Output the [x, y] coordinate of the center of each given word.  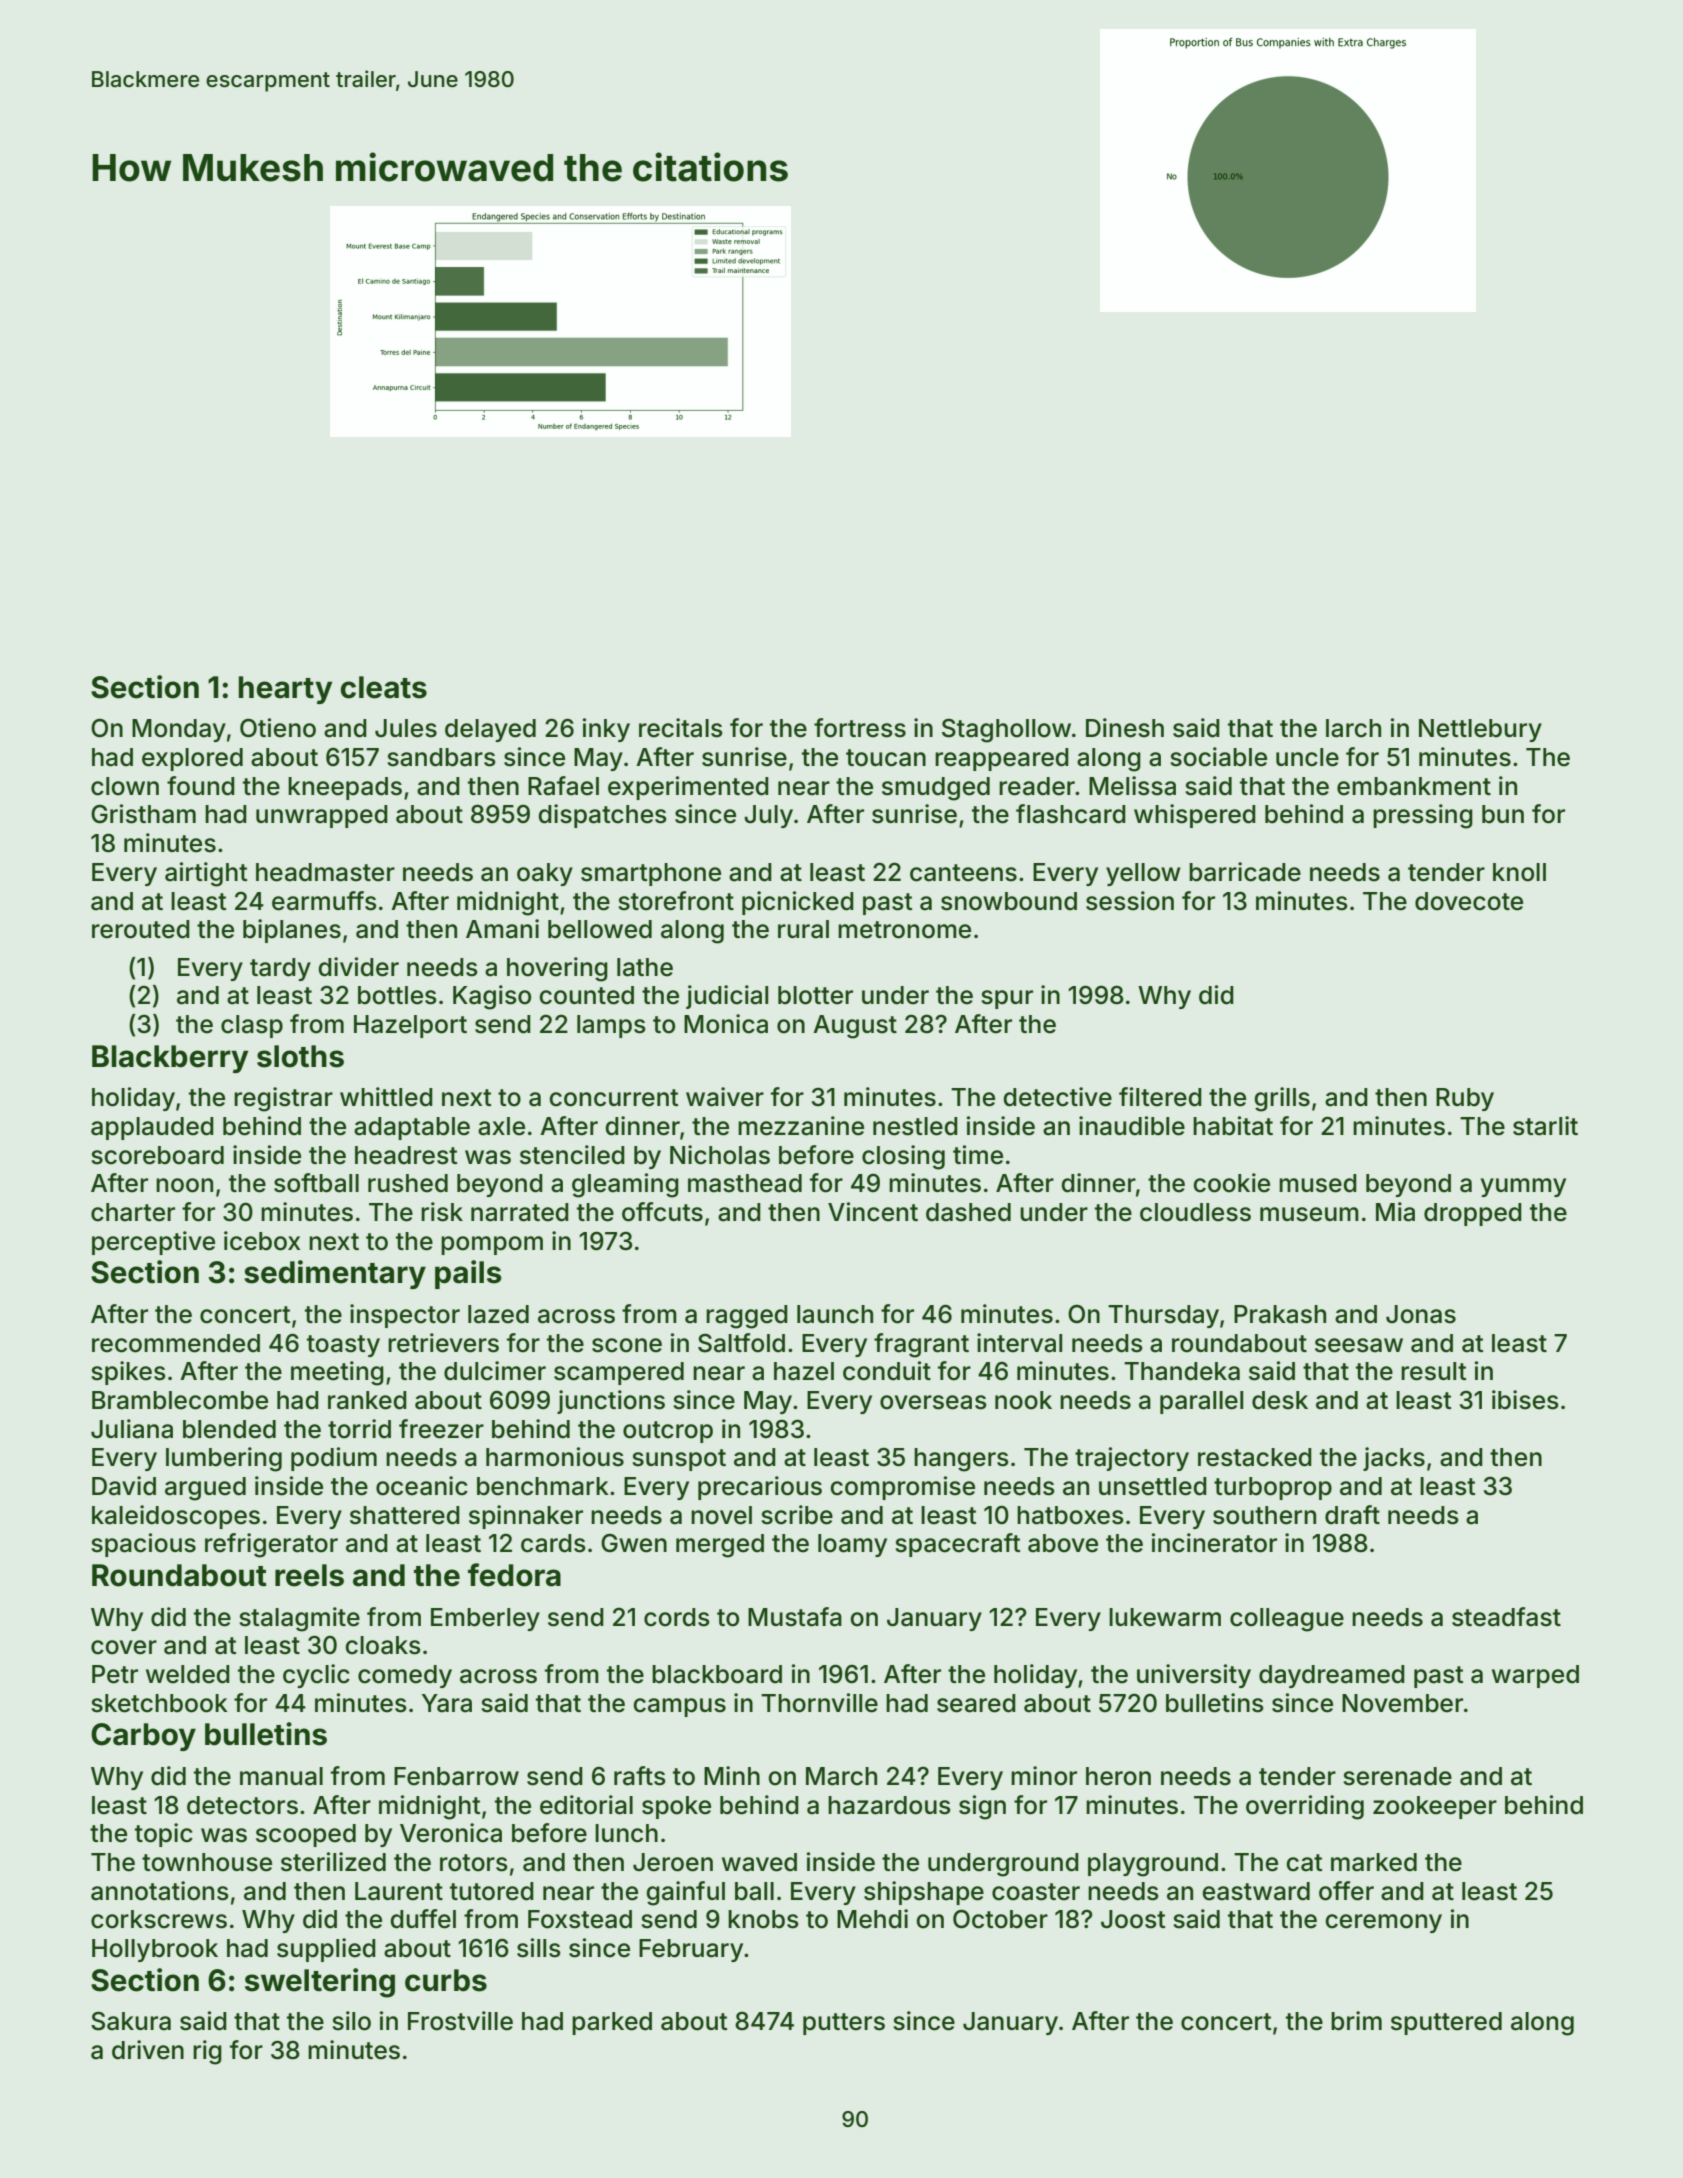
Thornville [819, 1703]
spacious [143, 1545]
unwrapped [322, 816]
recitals [681, 728]
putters [844, 2024]
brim [1356, 2021]
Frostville [460, 2021]
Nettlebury [1480, 730]
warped [1535, 1676]
